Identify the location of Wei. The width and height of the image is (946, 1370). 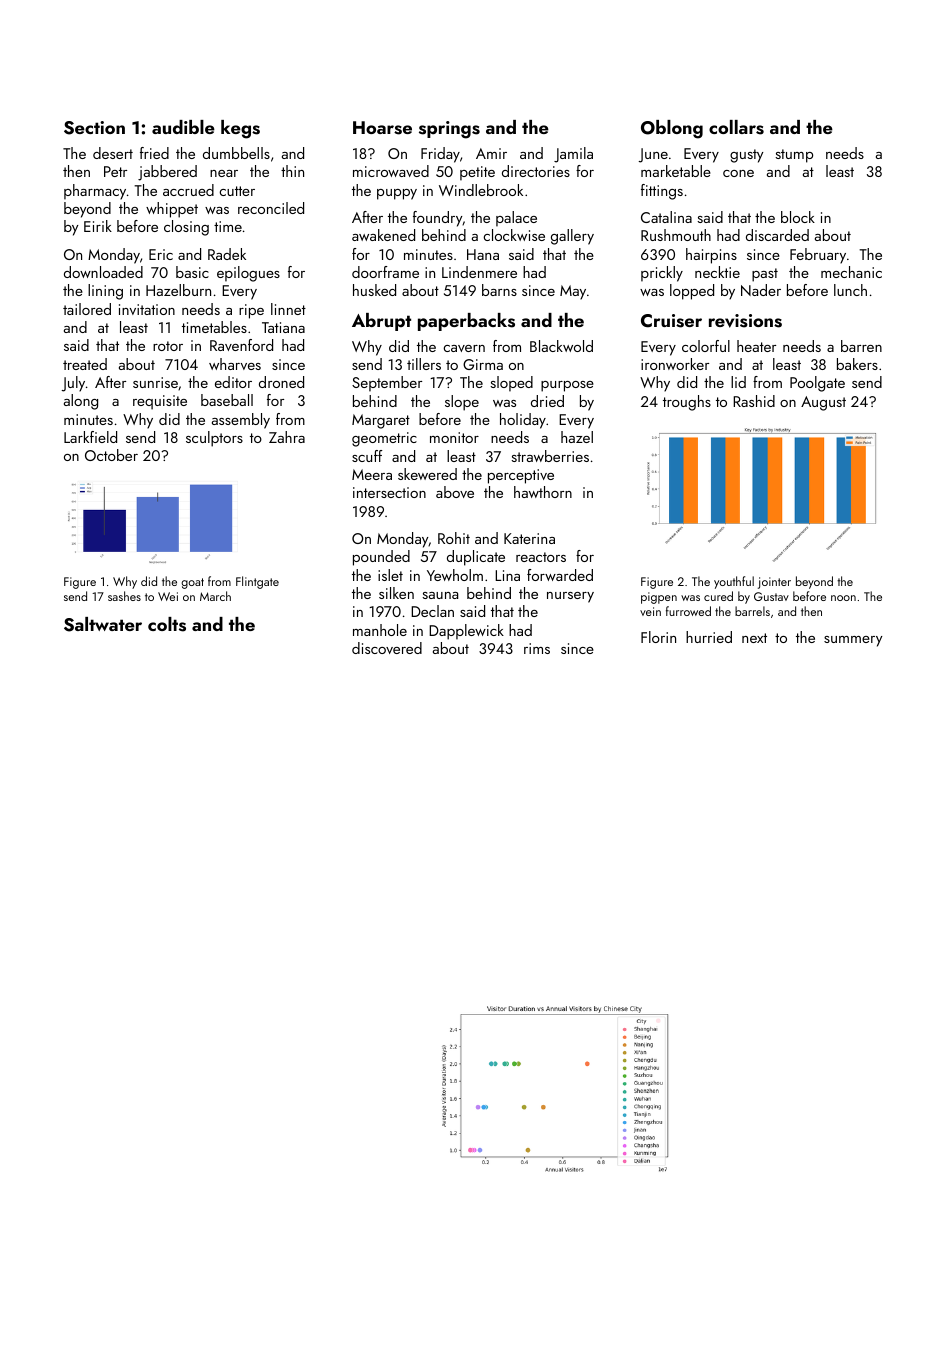
(168, 596).
